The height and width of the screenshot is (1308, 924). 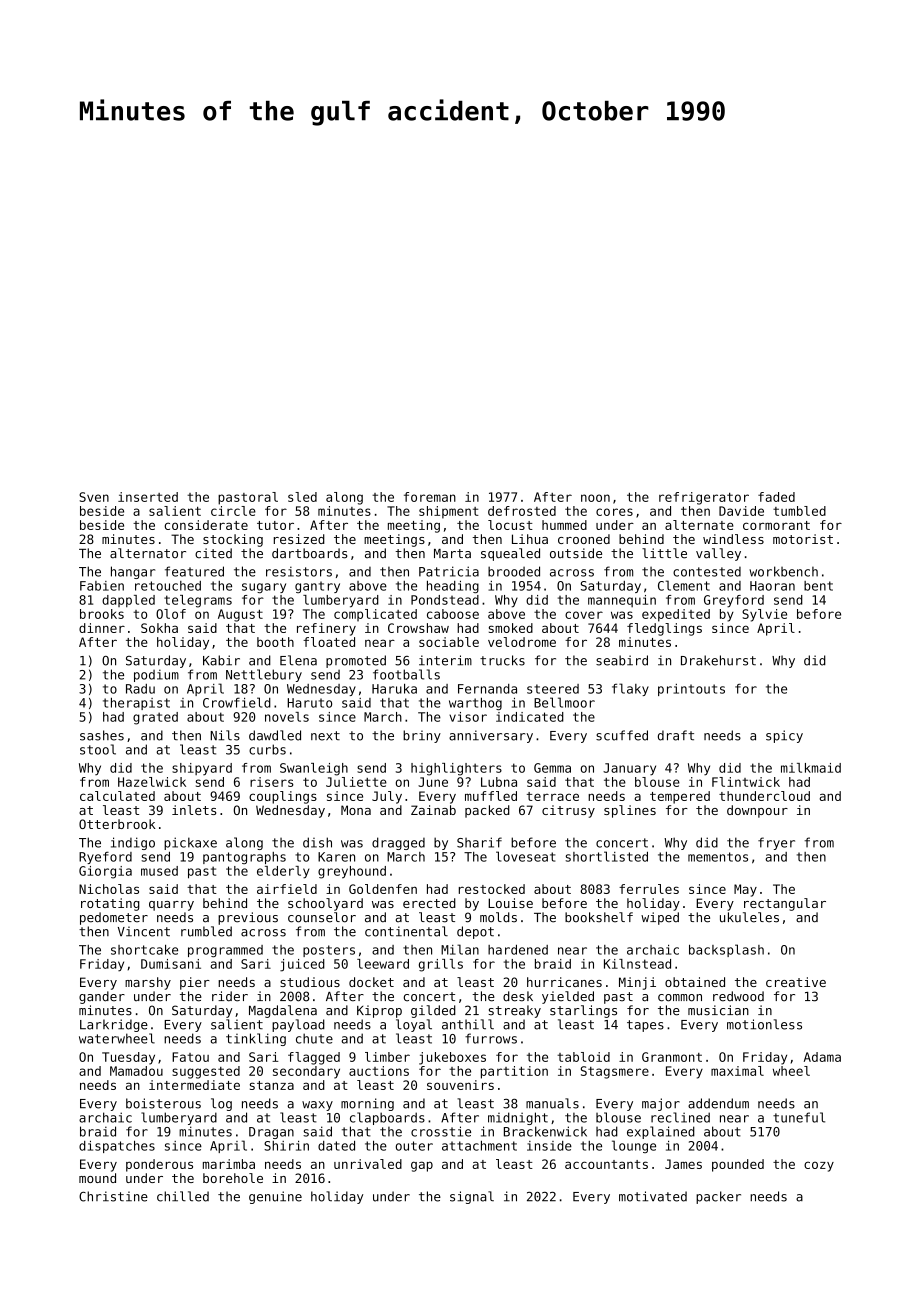 What do you see at coordinates (749, 917) in the screenshot?
I see `ukuleles` at bounding box center [749, 917].
